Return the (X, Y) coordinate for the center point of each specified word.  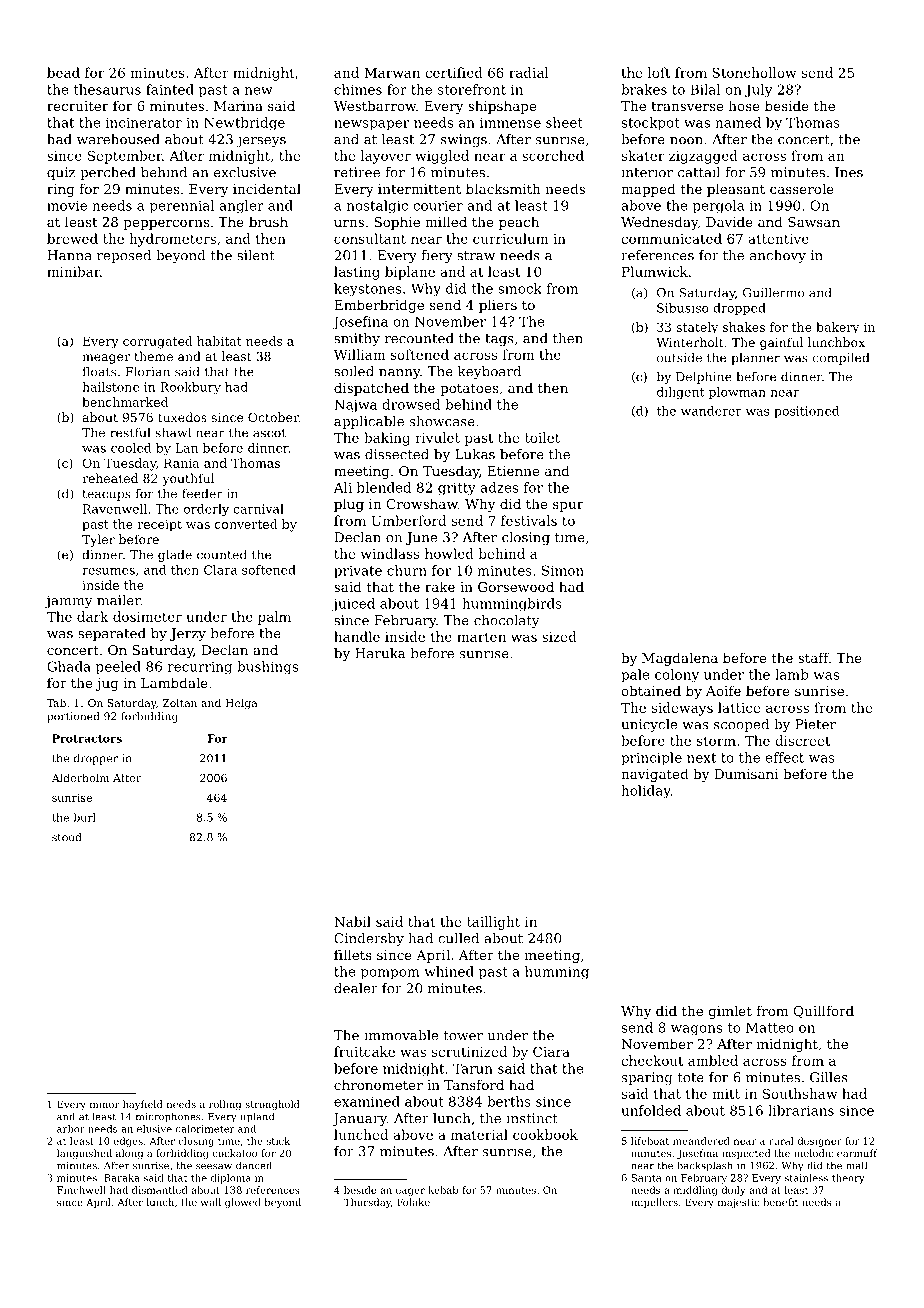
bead (63, 72)
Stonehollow (754, 72)
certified (454, 72)
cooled (131, 448)
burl (84, 817)
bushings (267, 668)
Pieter (815, 724)
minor (105, 1104)
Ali (343, 487)
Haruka (380, 653)
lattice (739, 707)
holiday (646, 792)
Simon (563, 570)
